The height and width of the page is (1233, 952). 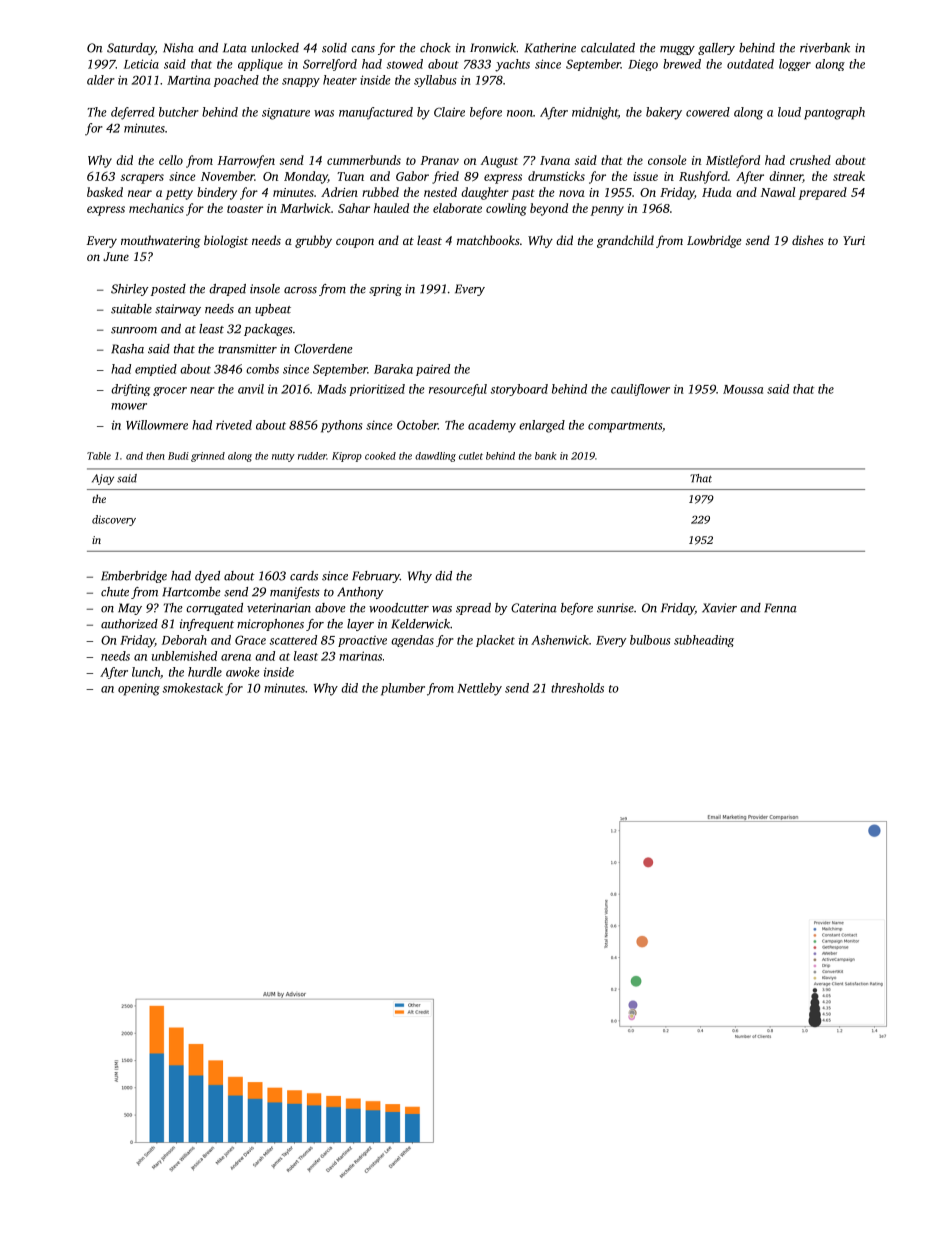 What do you see at coordinates (560, 640) in the page?
I see `Ashenwick` at bounding box center [560, 640].
